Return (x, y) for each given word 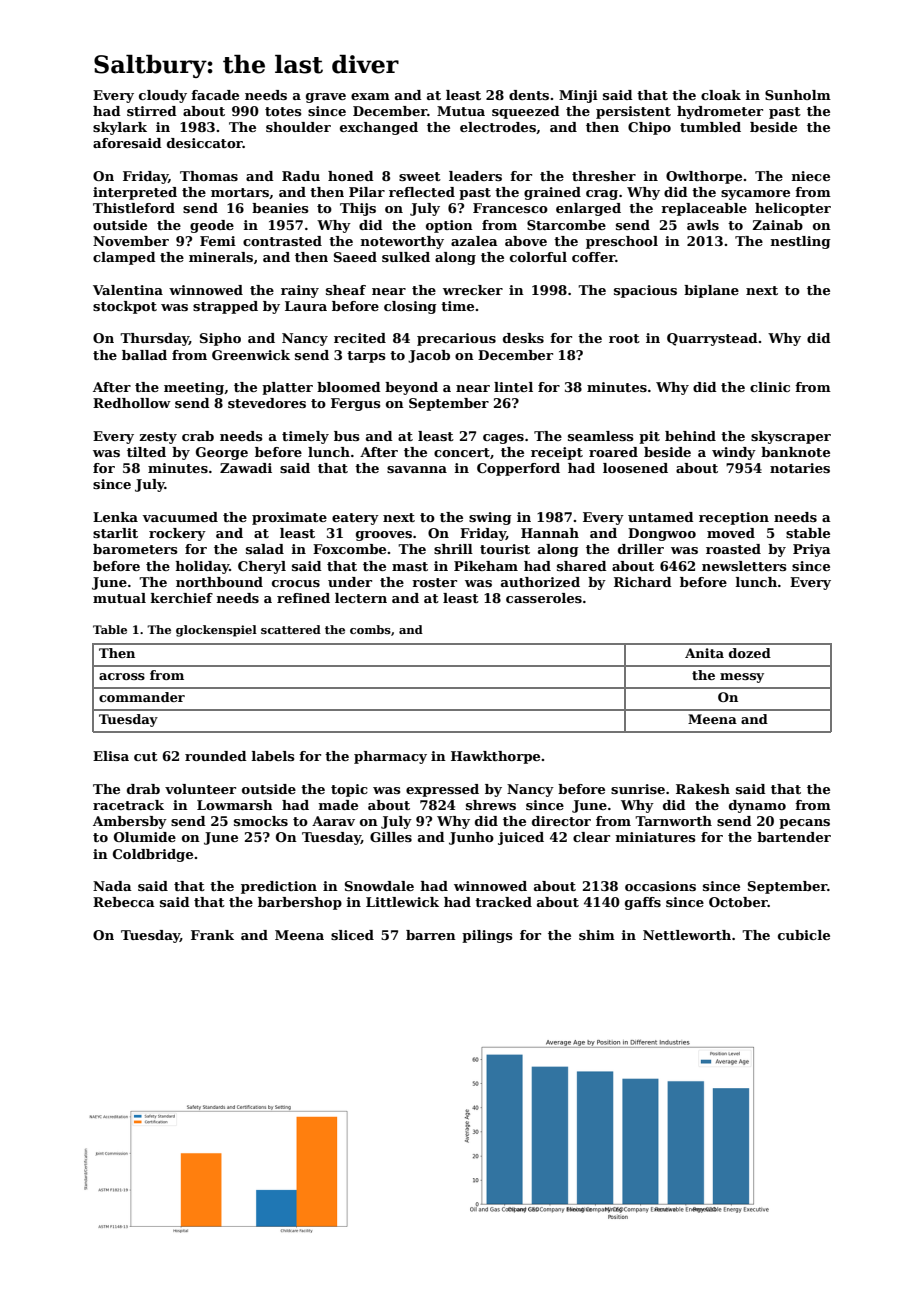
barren (431, 935)
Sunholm (798, 95)
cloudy (163, 96)
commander (142, 697)
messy (742, 678)
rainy (300, 291)
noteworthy (402, 242)
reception (734, 518)
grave (326, 98)
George (222, 453)
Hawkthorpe (495, 757)
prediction (279, 887)
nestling (801, 242)
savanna (417, 469)
